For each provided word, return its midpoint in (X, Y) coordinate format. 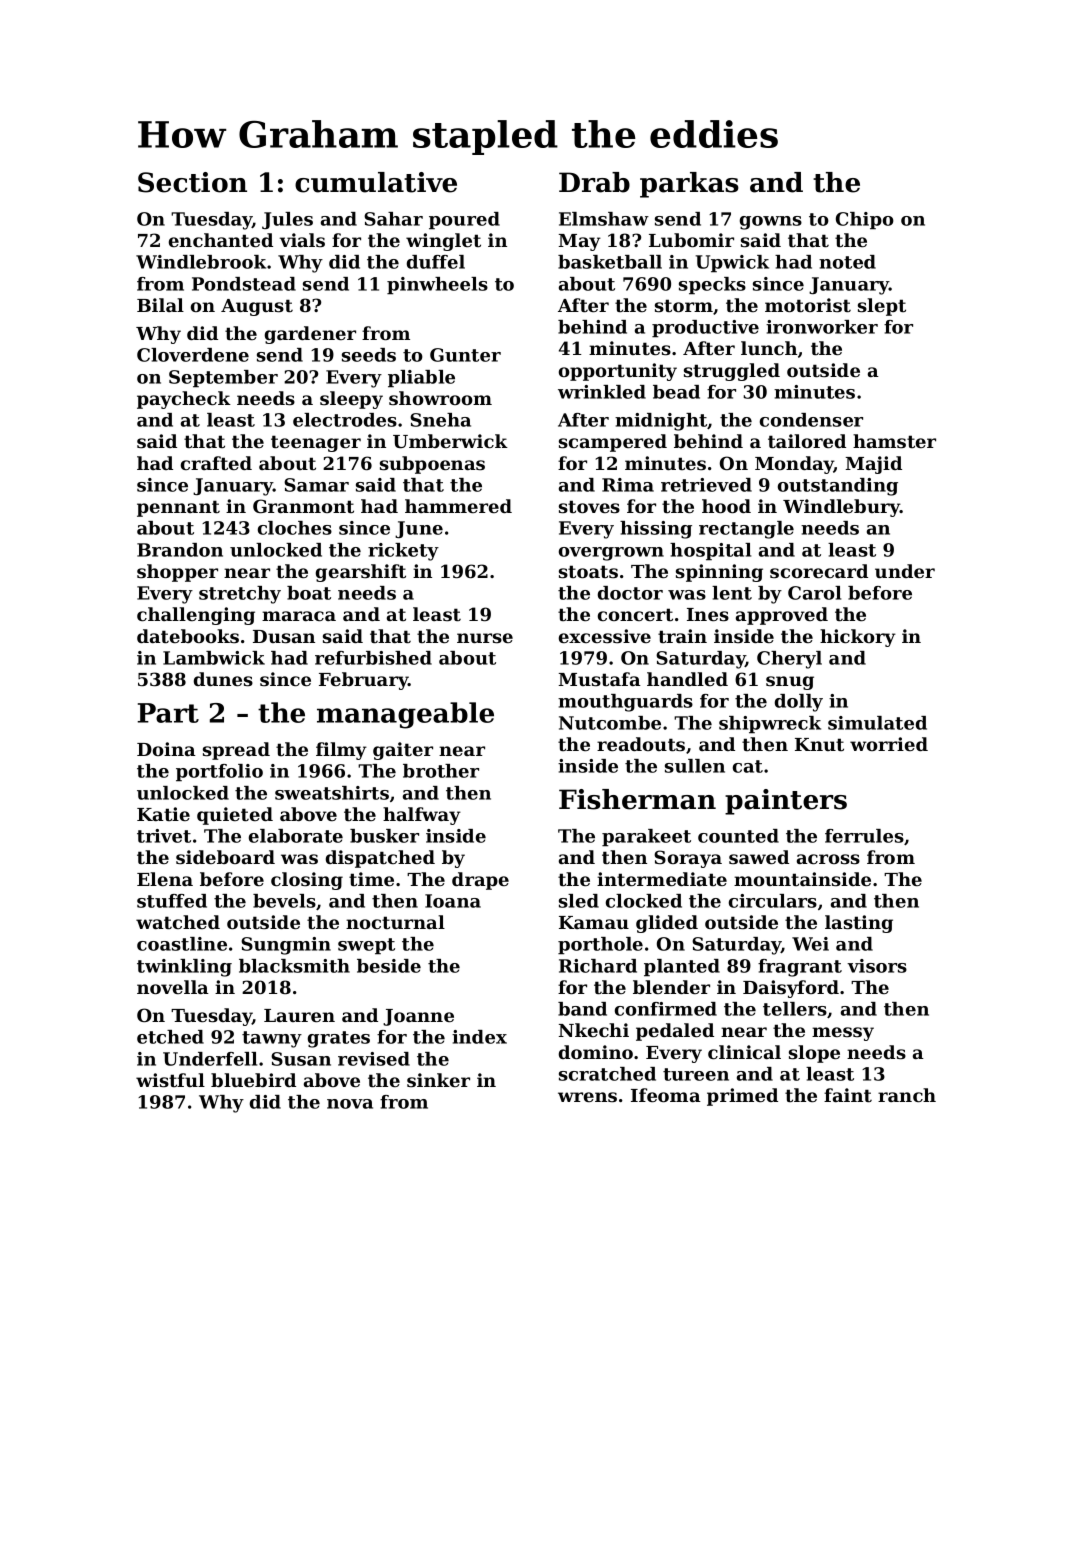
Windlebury (841, 508)
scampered (613, 443)
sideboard (225, 857)
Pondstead (244, 284)
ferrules (864, 836)
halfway (422, 816)
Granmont (303, 506)
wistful (170, 1080)
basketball (610, 262)
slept (882, 307)
